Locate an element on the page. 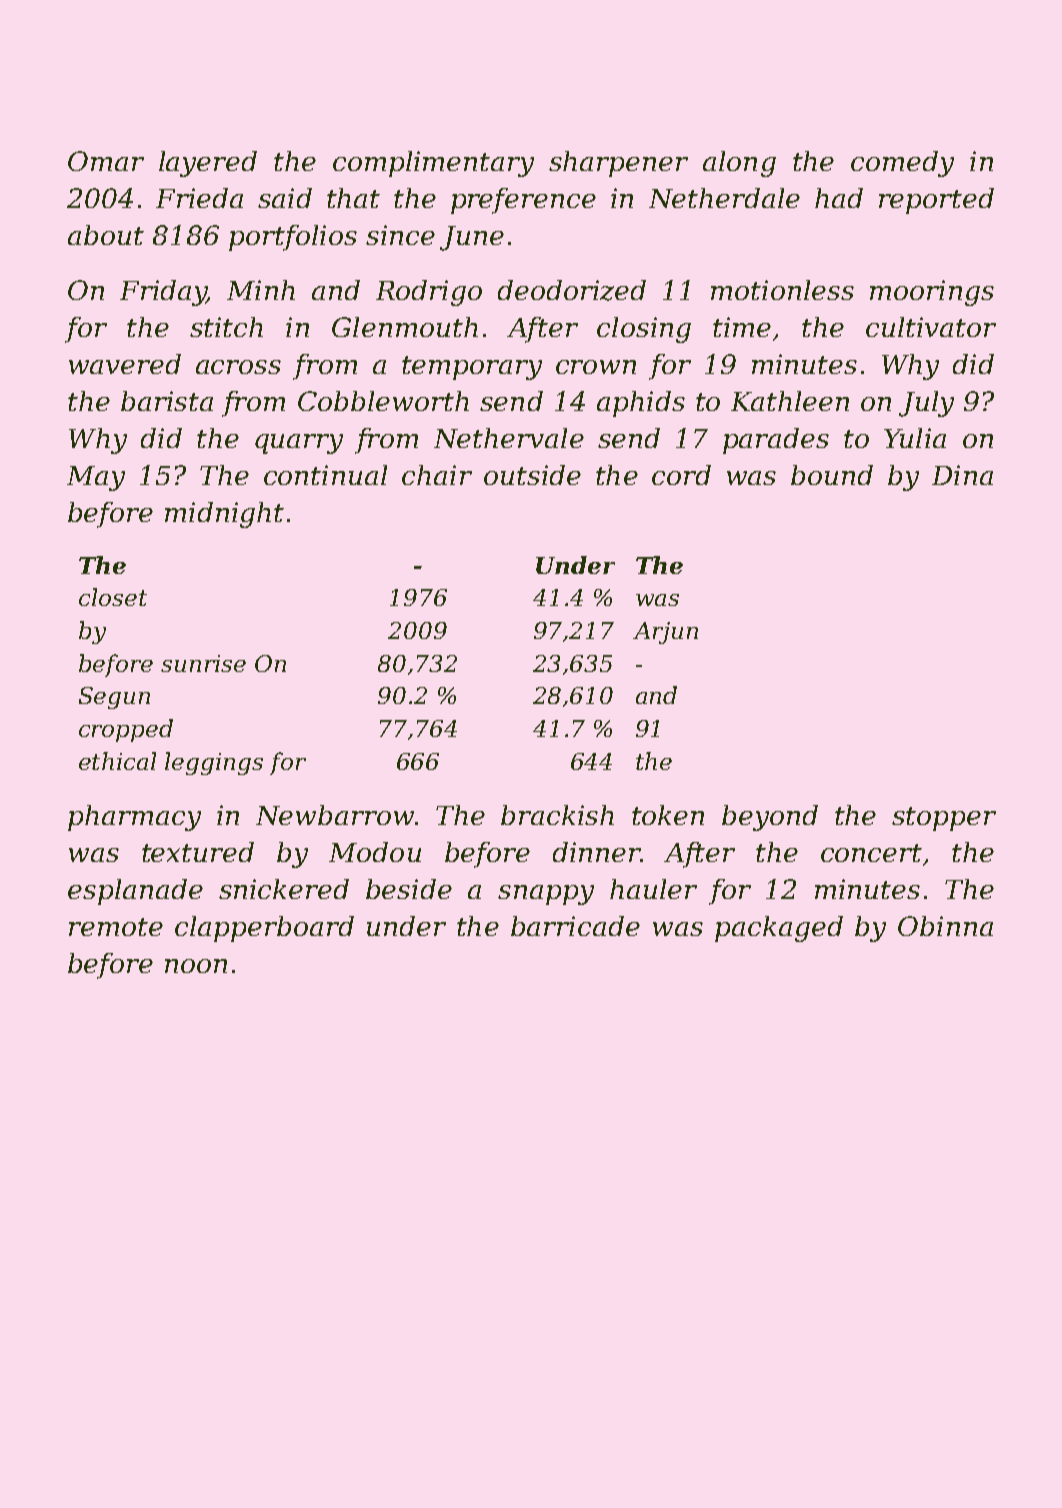 The image size is (1062, 1508). barricade is located at coordinates (575, 926).
